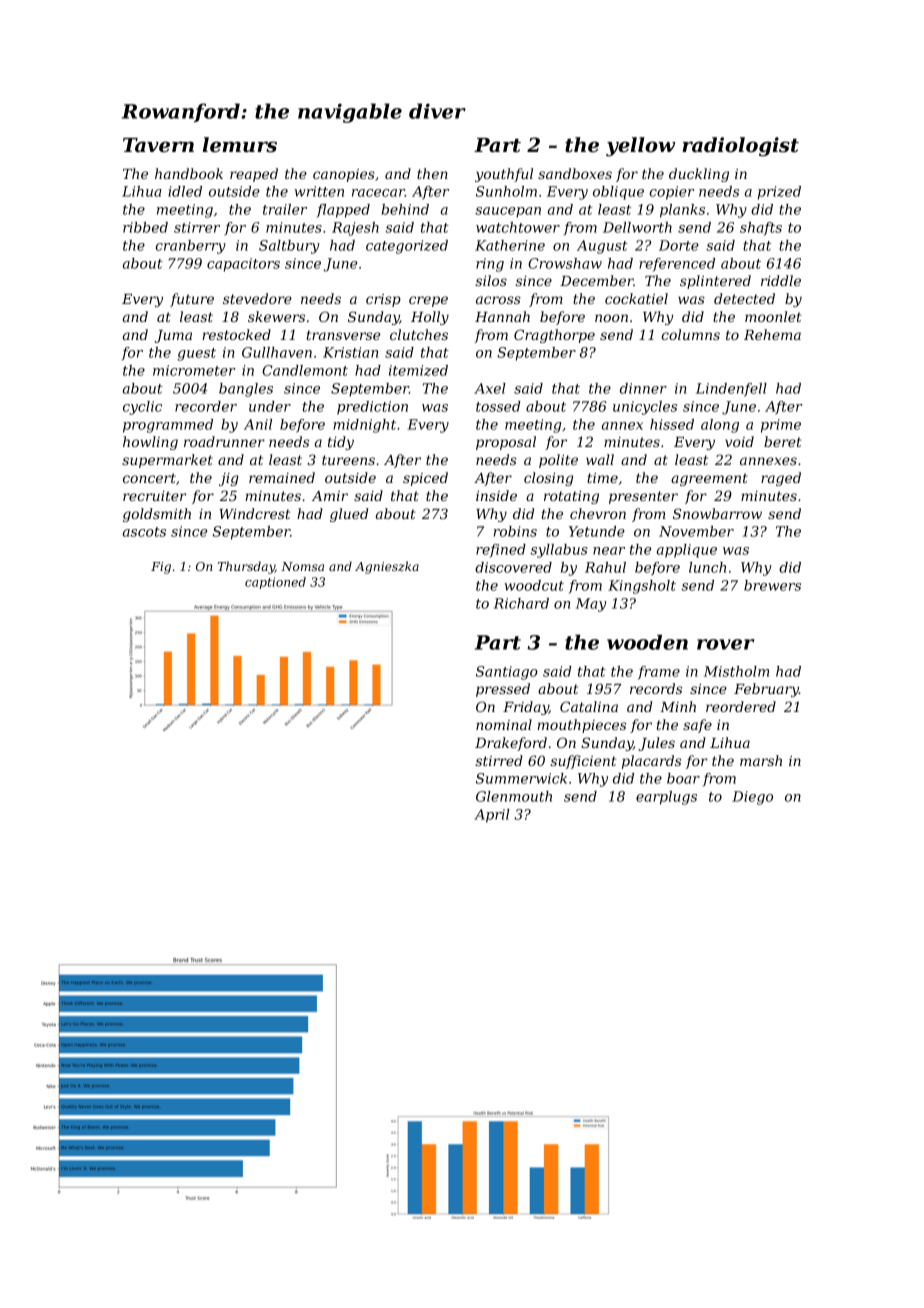 This screenshot has height=1308, width=924. I want to click on Nomsa, so click(302, 566).
